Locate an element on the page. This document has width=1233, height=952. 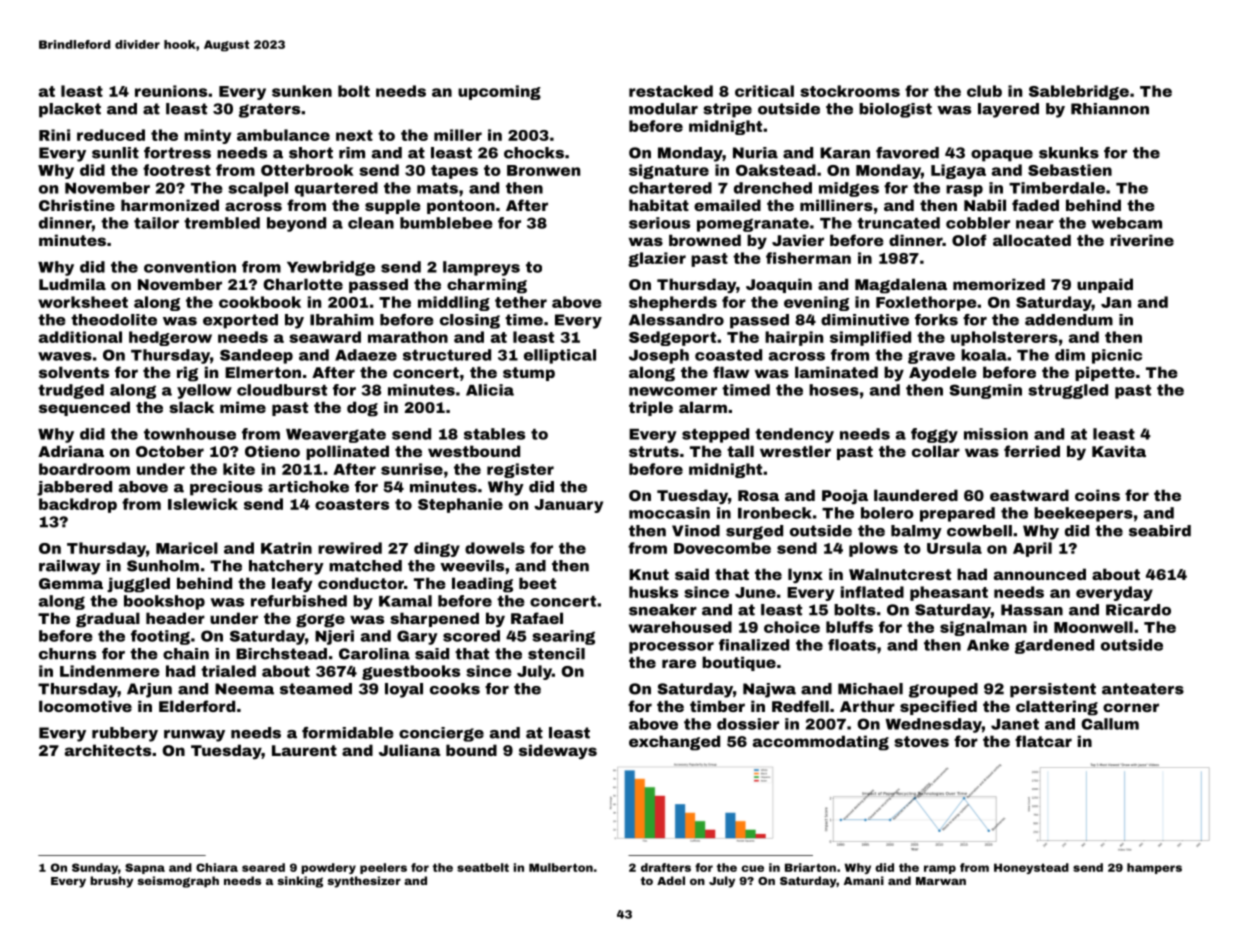
Marwan is located at coordinates (941, 881).
